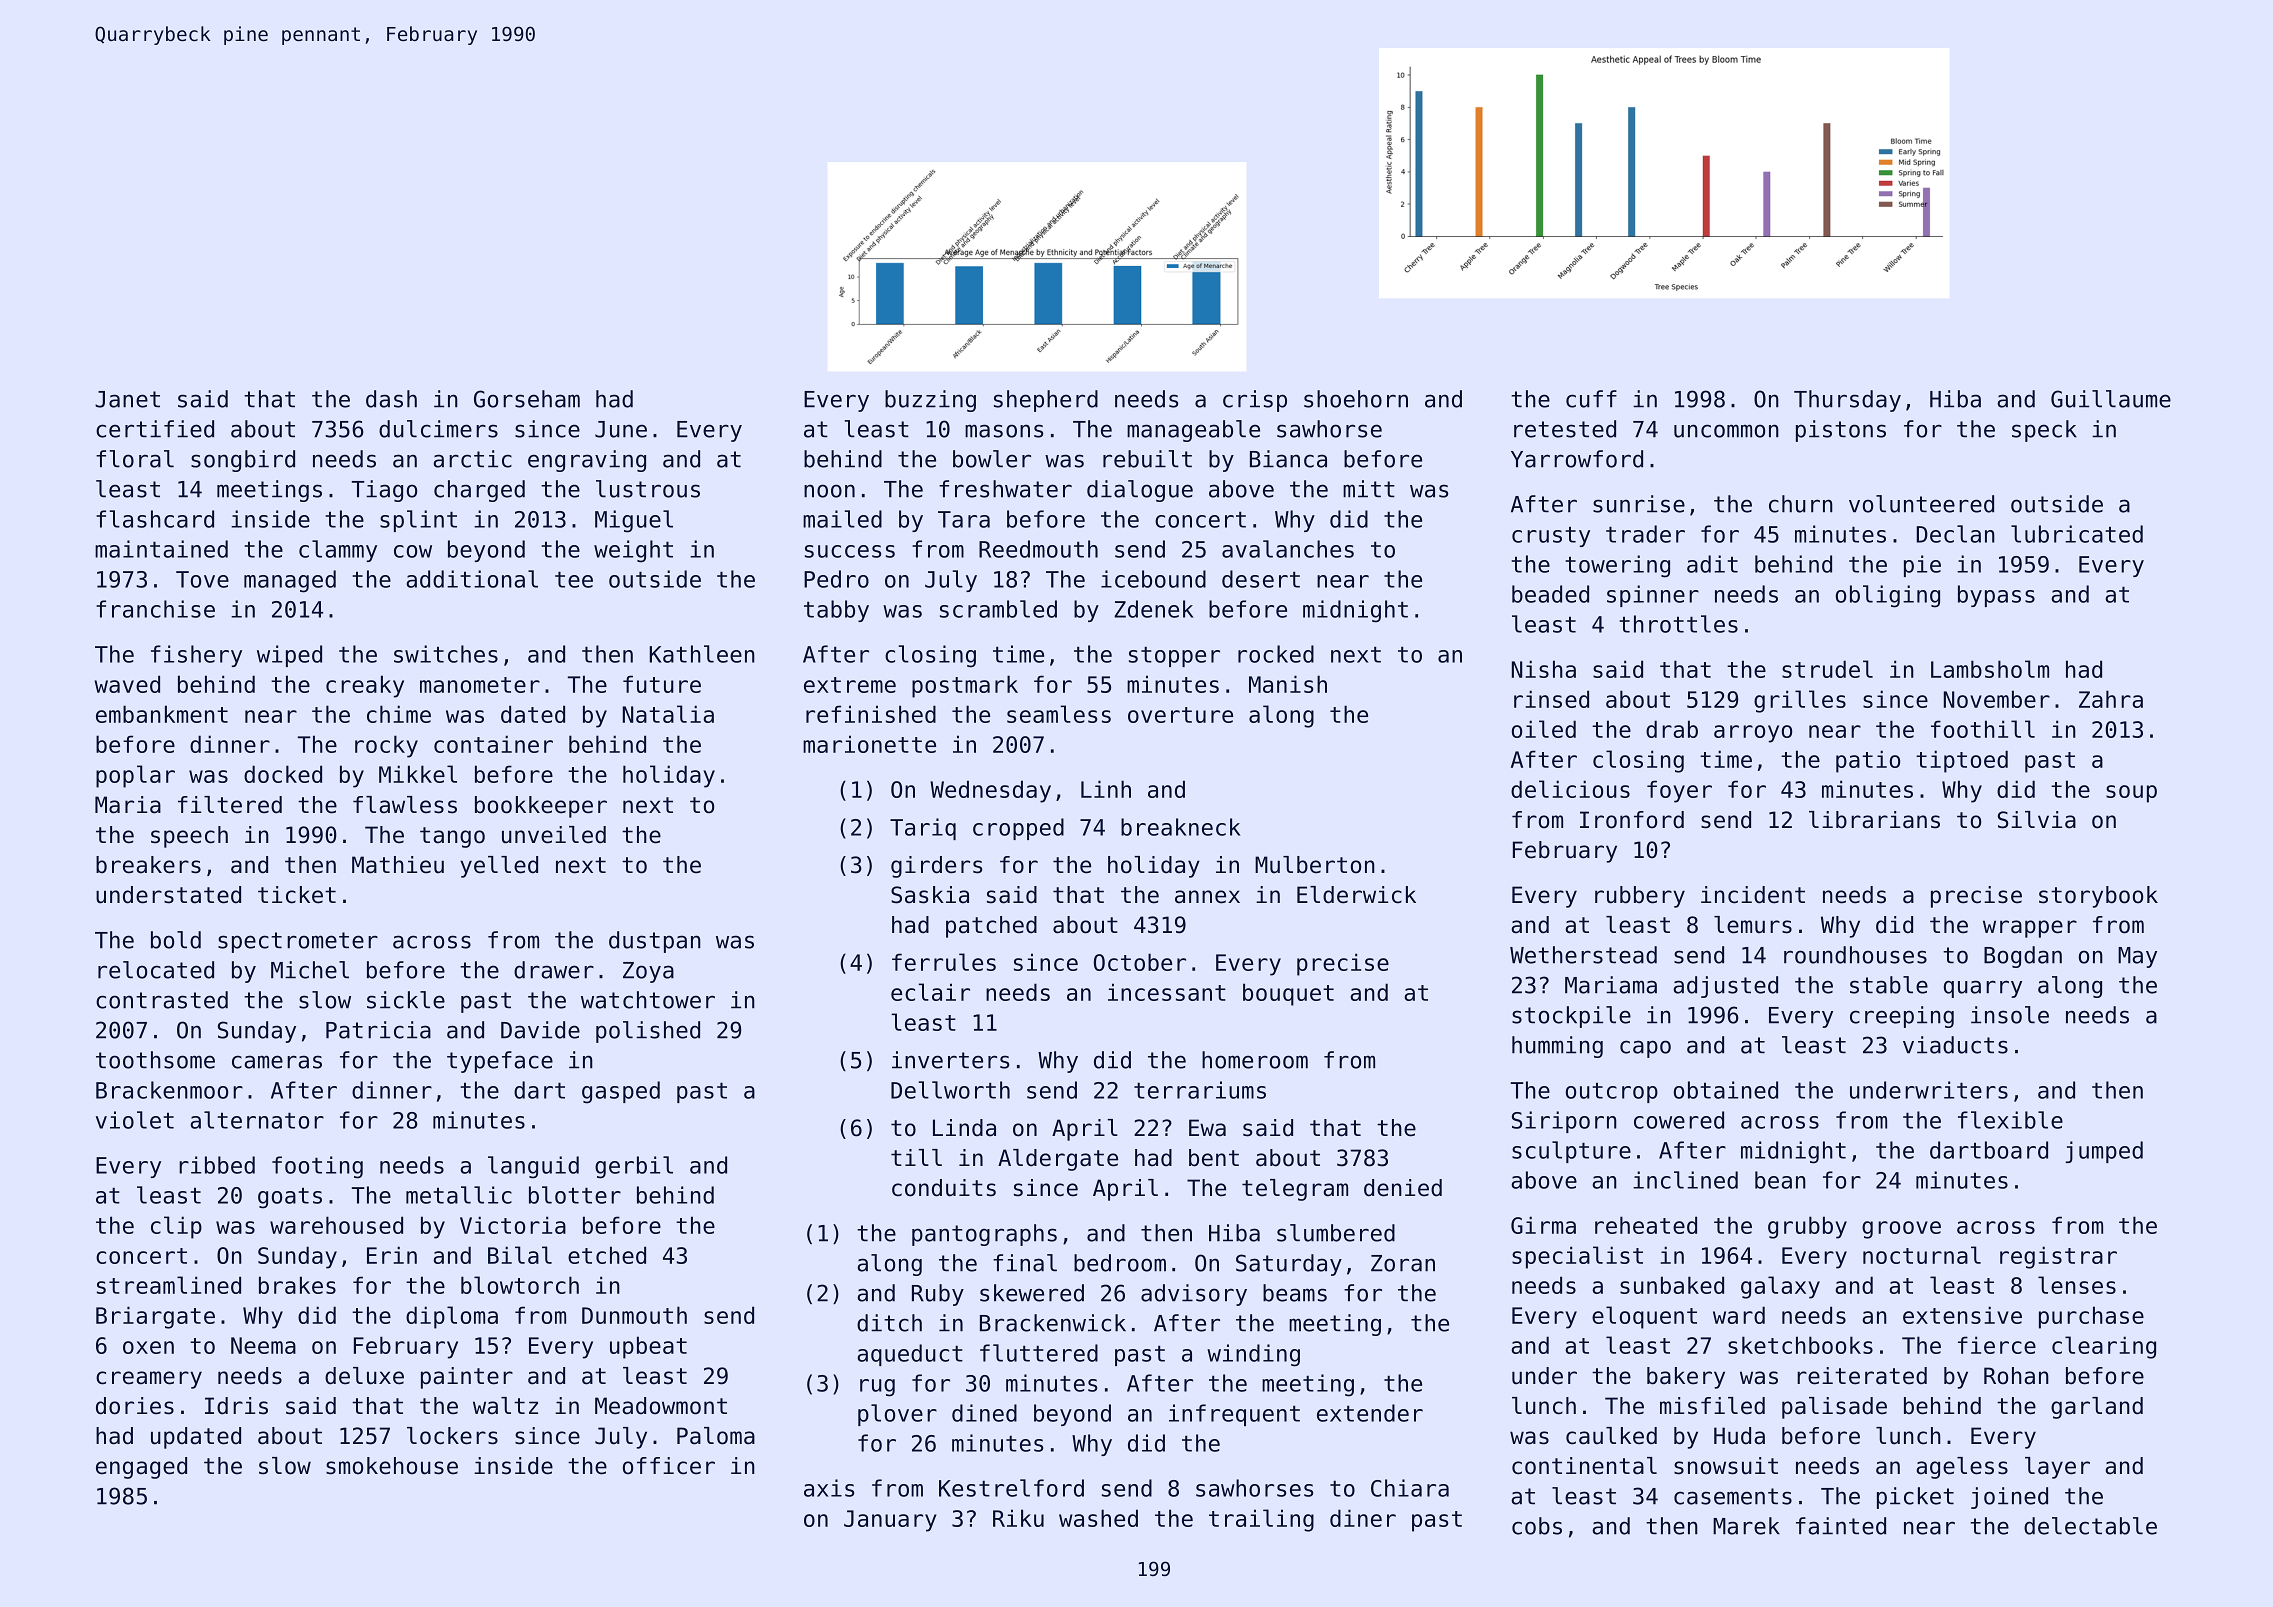 The height and width of the screenshot is (1607, 2273). I want to click on drab, so click(1672, 729).
